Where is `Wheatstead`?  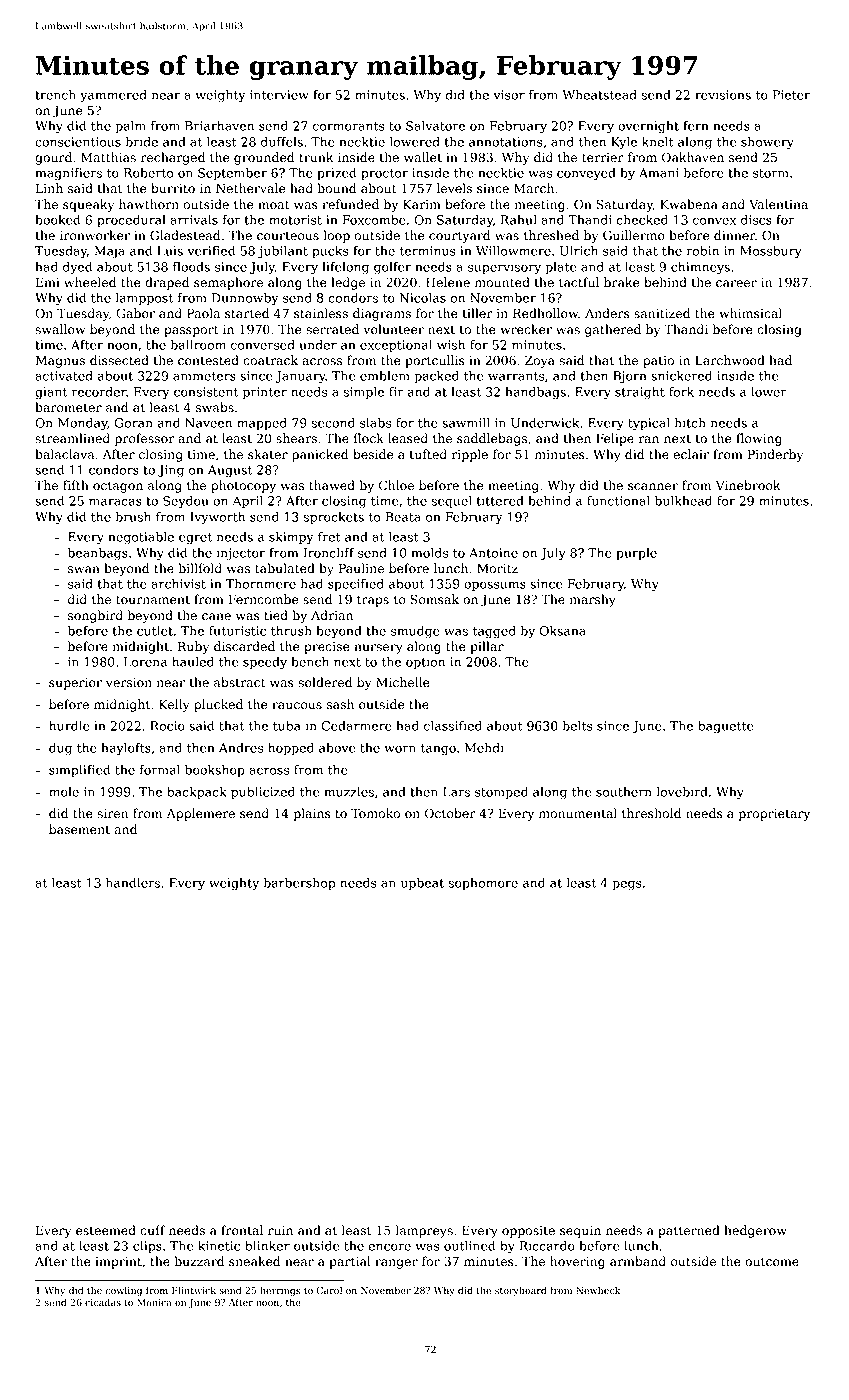 Wheatstead is located at coordinates (599, 95).
